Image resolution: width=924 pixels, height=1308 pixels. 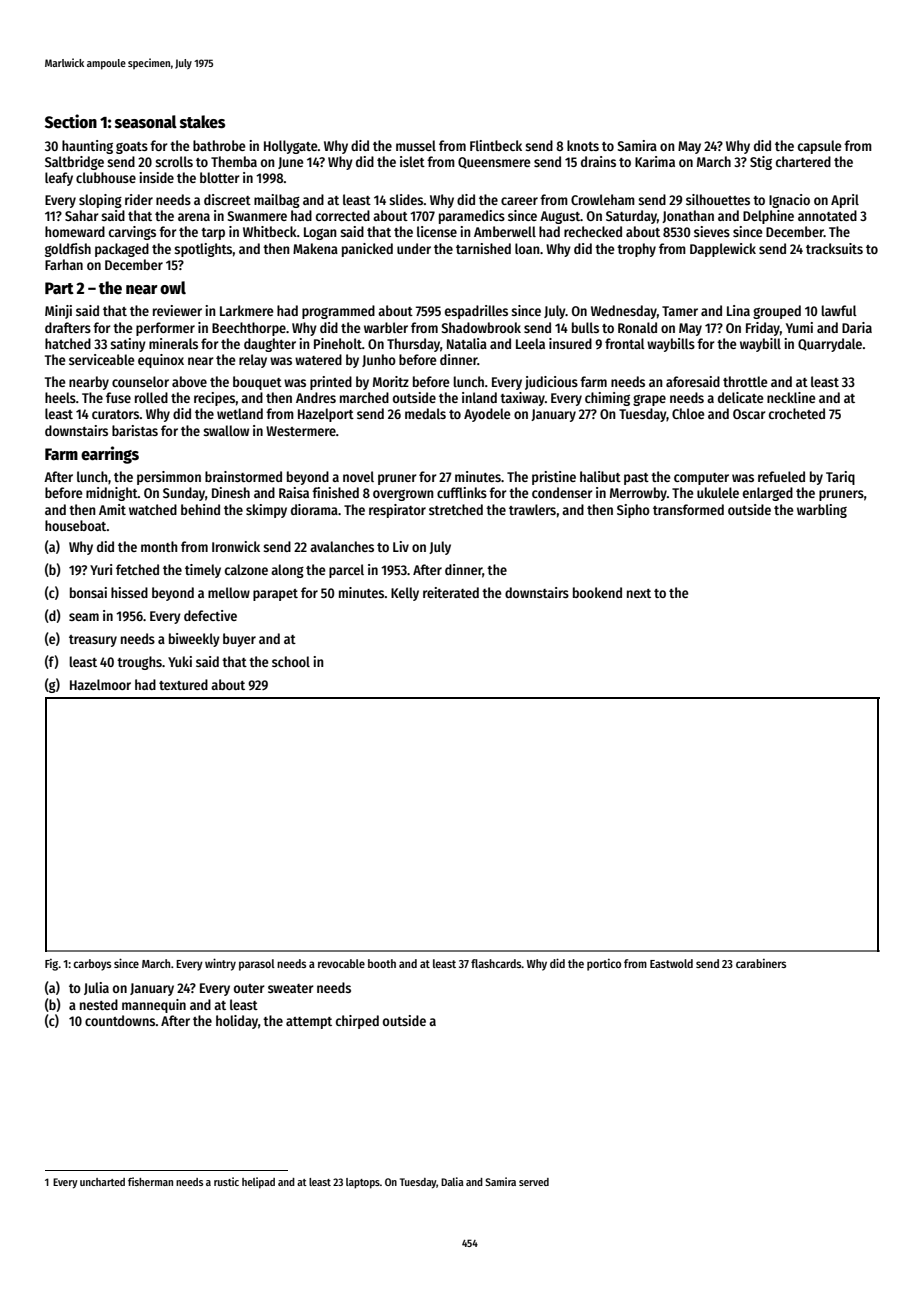 What do you see at coordinates (639, 593) in the screenshot?
I see `next` at bounding box center [639, 593].
